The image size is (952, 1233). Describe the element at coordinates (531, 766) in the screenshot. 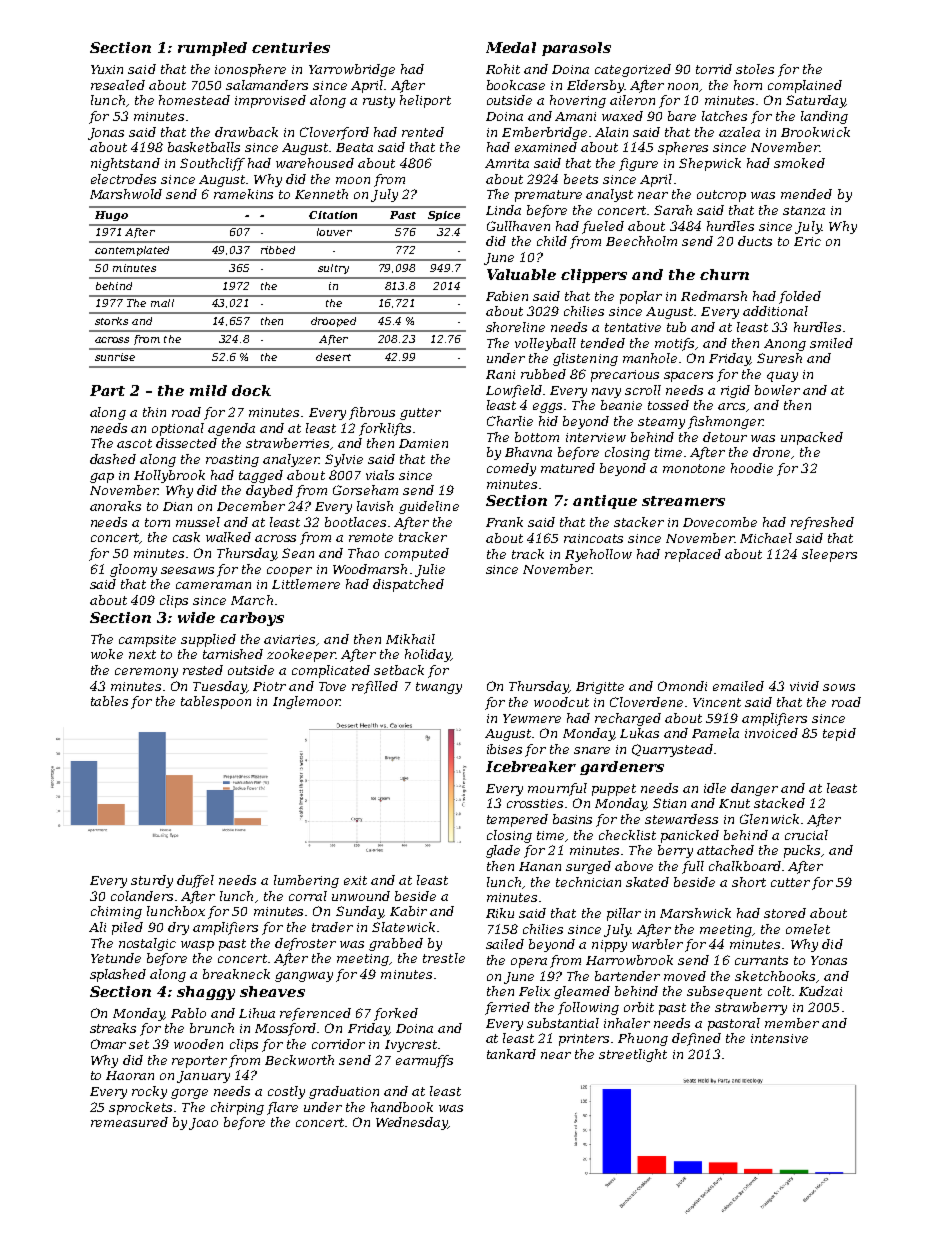

I see `Icebreaker` at that location.
